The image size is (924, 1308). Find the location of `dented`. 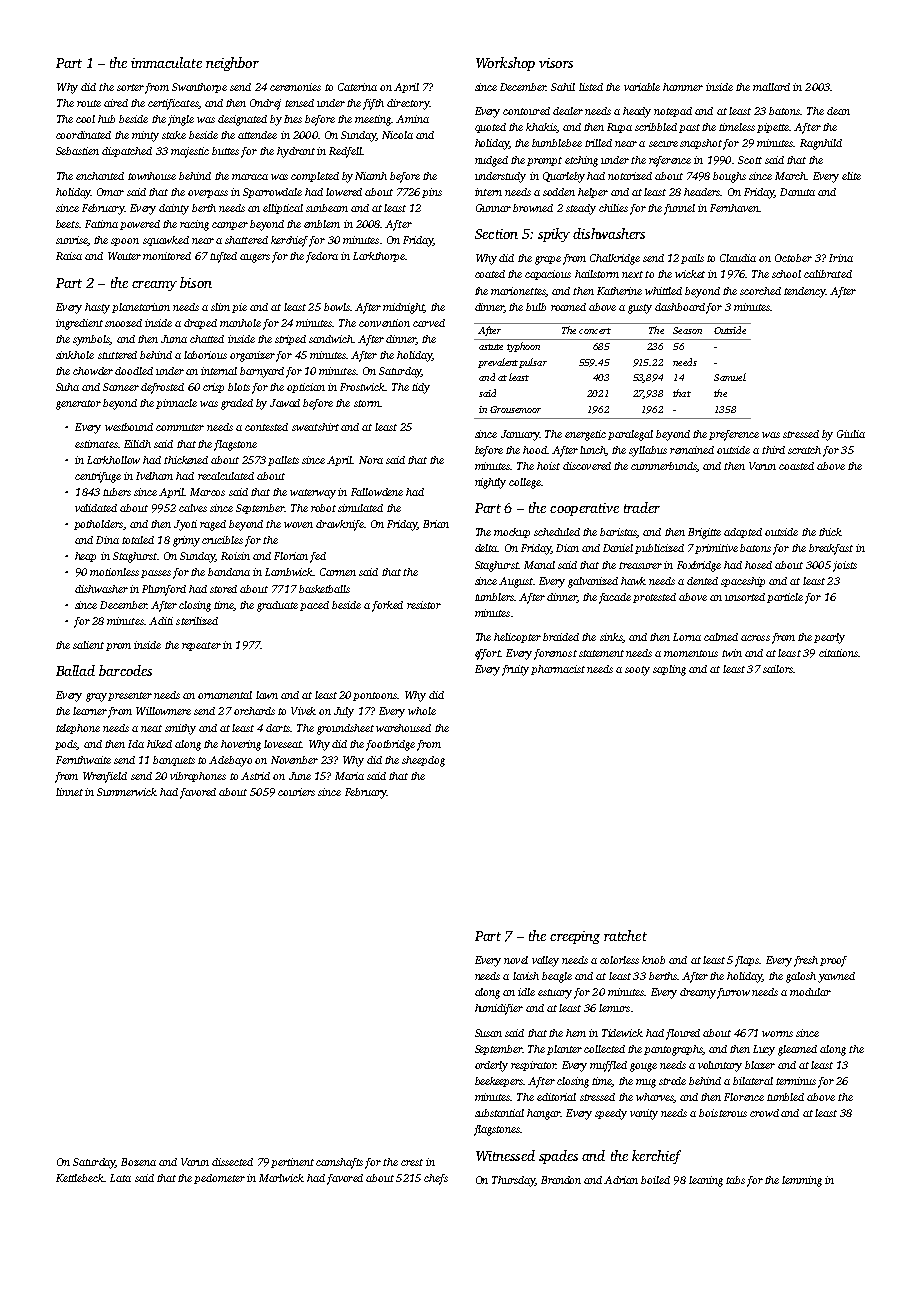

dented is located at coordinates (702, 581).
